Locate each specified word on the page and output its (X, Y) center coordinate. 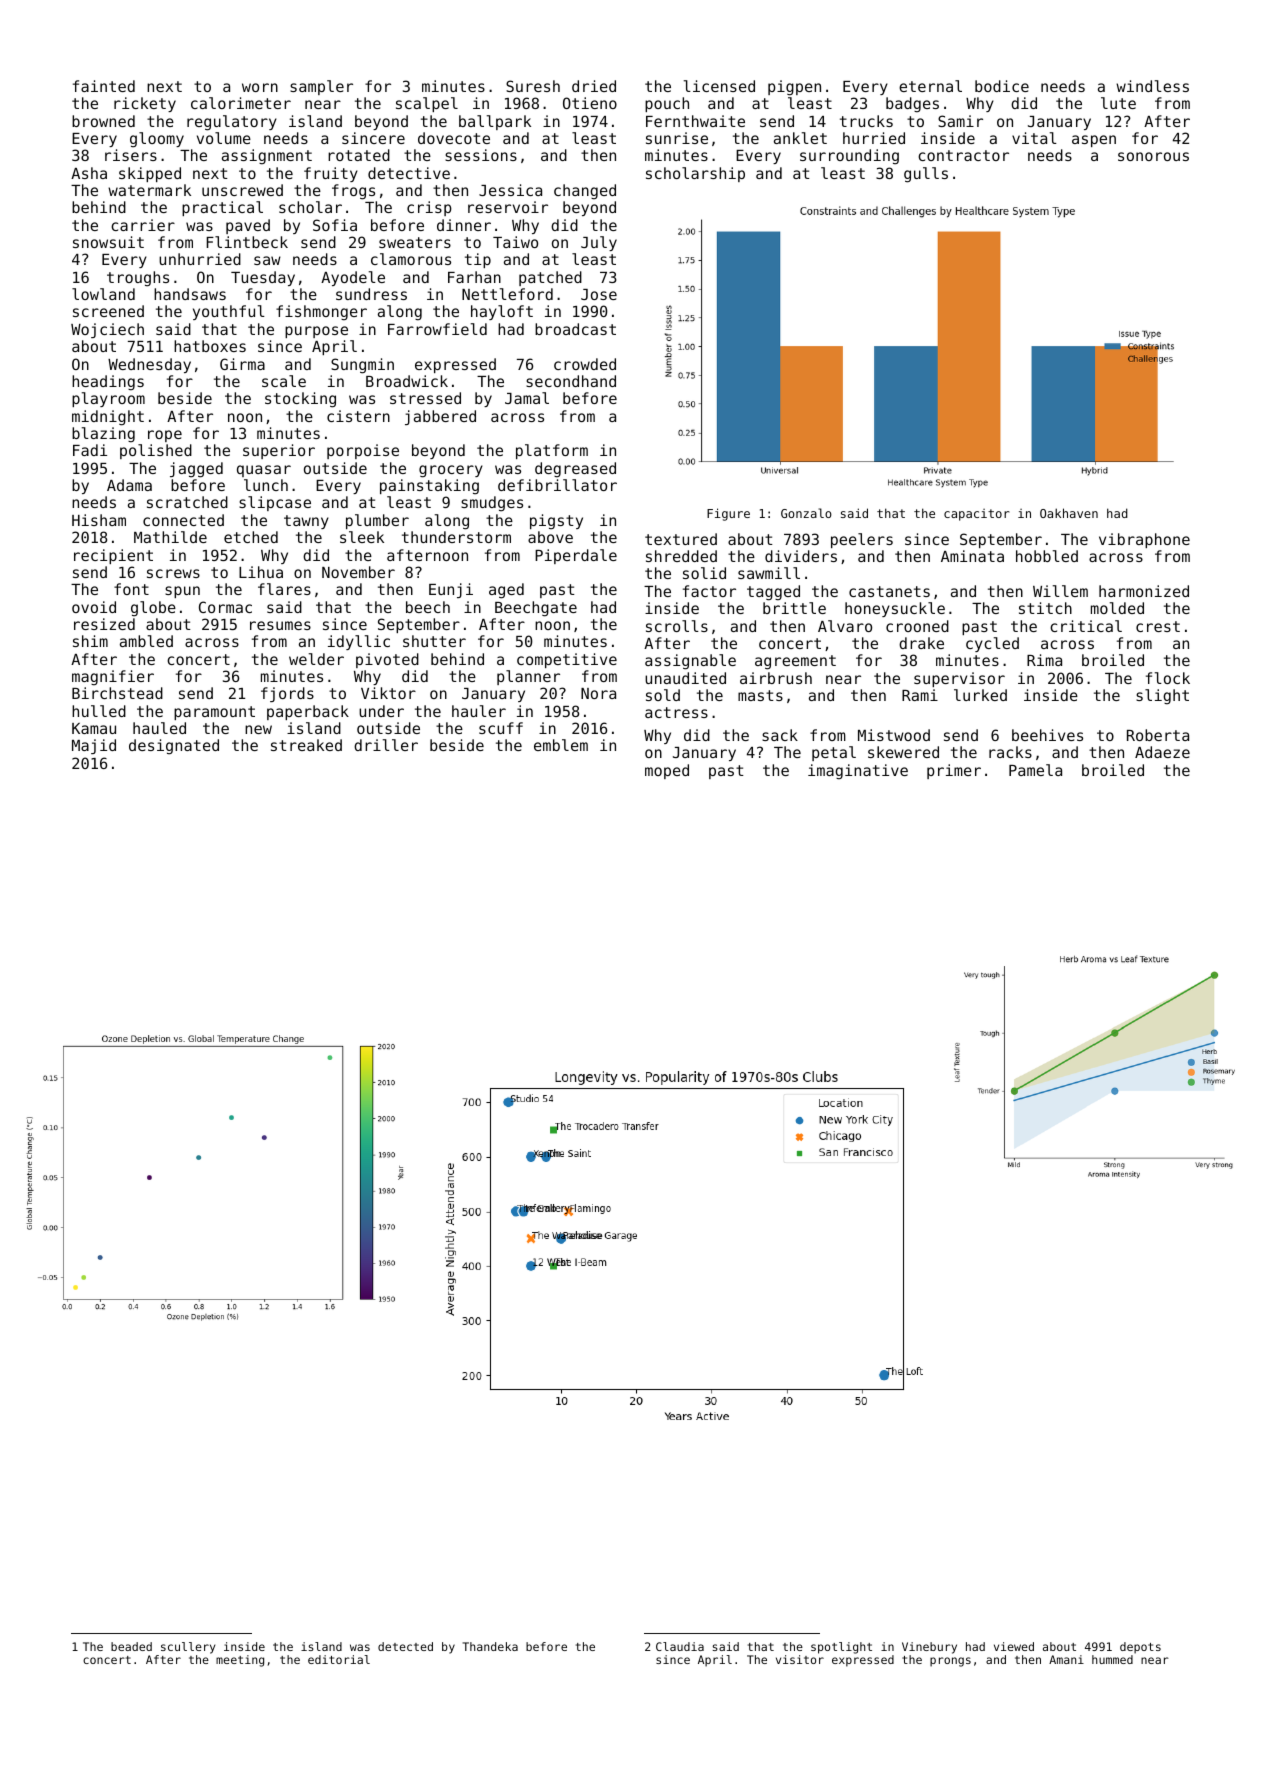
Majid (94, 746)
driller (386, 745)
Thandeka (490, 1646)
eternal (930, 86)
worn (260, 87)
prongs (950, 1662)
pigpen (794, 88)
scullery (188, 1648)
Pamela (1035, 770)
